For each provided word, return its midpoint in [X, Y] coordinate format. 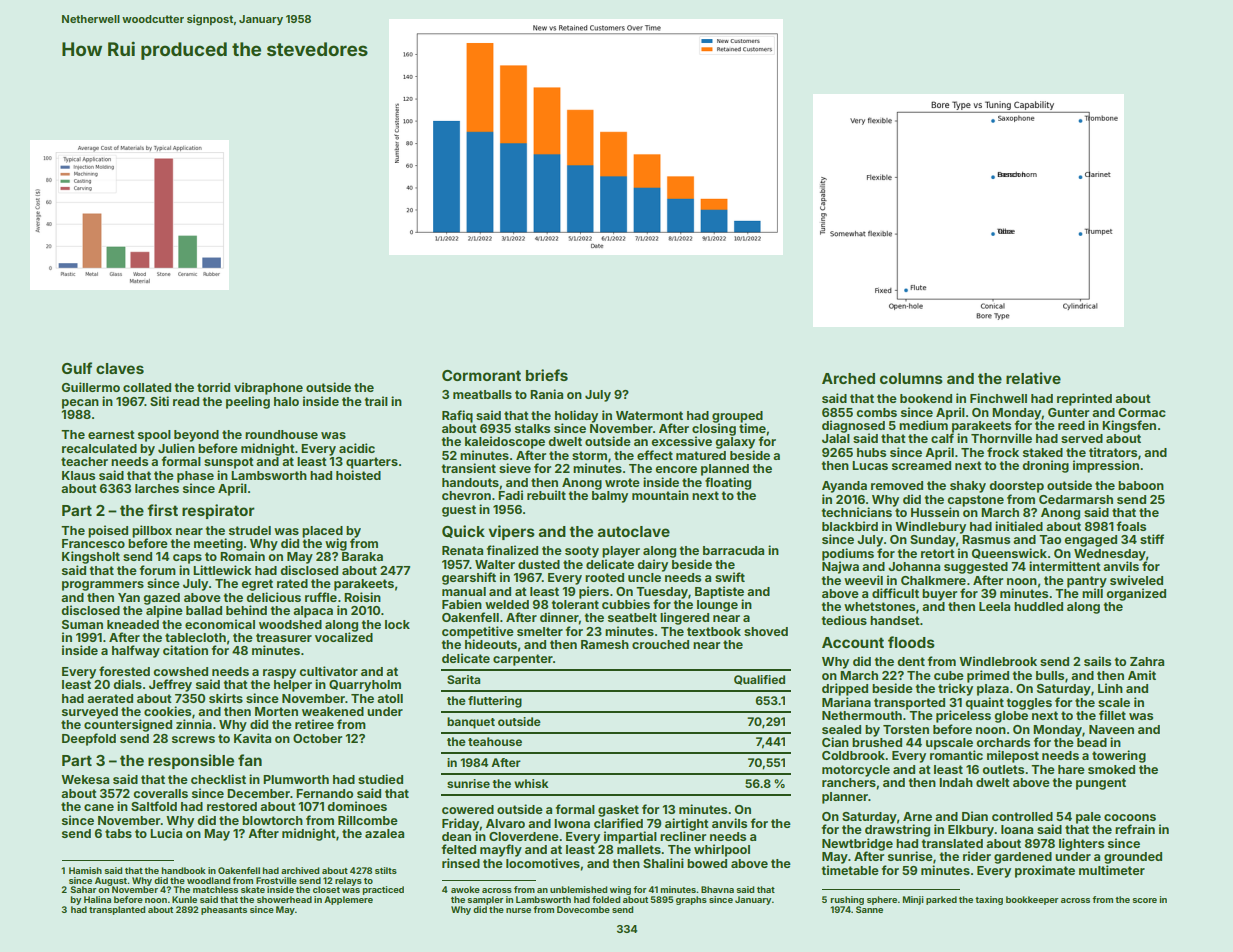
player [621, 552]
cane [99, 807]
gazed [161, 599]
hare [1071, 769]
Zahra [1147, 661]
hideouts [491, 644]
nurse [518, 910]
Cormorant [481, 375]
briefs [547, 375]
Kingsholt [91, 557]
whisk [531, 783]
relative [1033, 378]
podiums [848, 554]
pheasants [224, 910]
